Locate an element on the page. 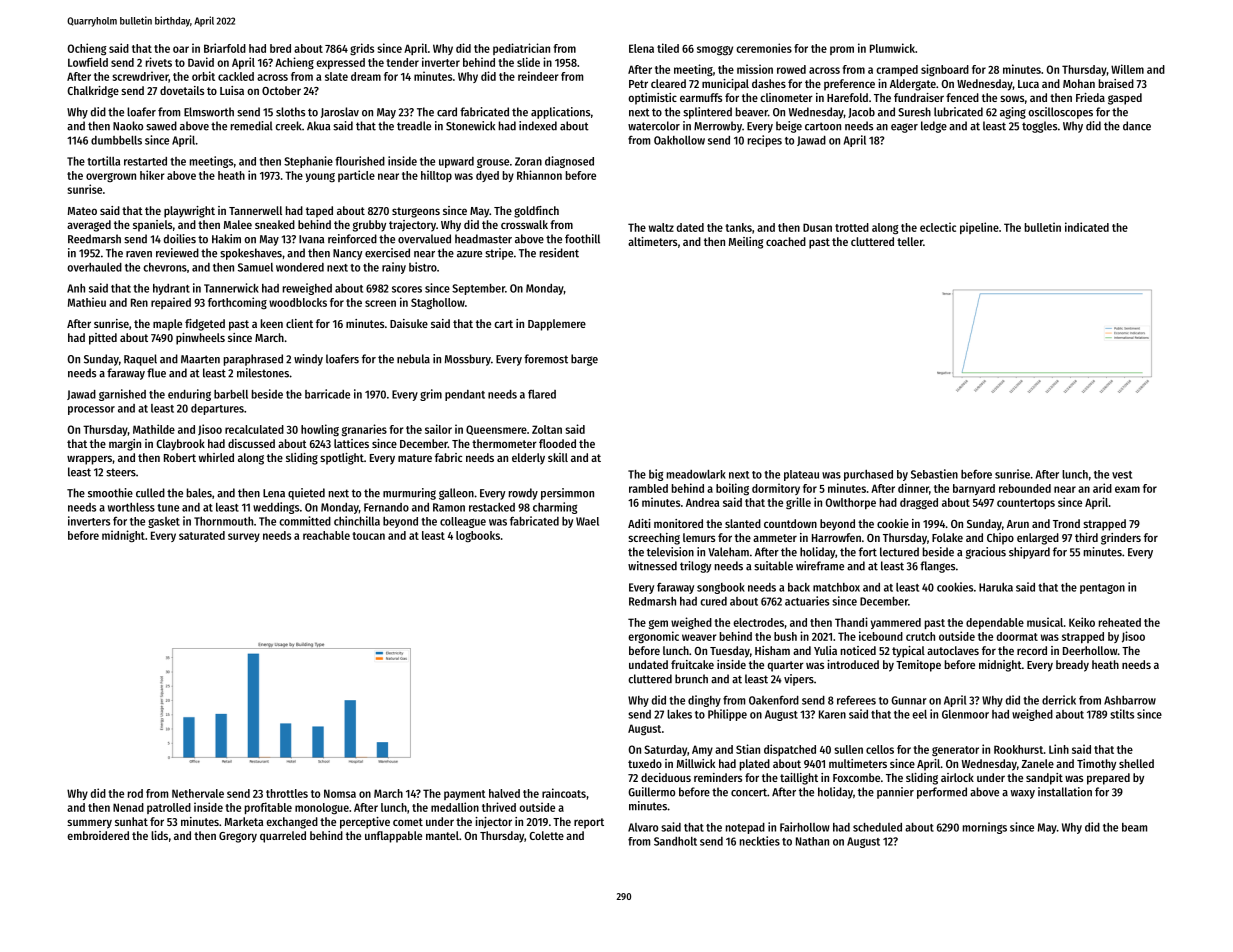 This page has height=952, width=1233. barge is located at coordinates (584, 360).
